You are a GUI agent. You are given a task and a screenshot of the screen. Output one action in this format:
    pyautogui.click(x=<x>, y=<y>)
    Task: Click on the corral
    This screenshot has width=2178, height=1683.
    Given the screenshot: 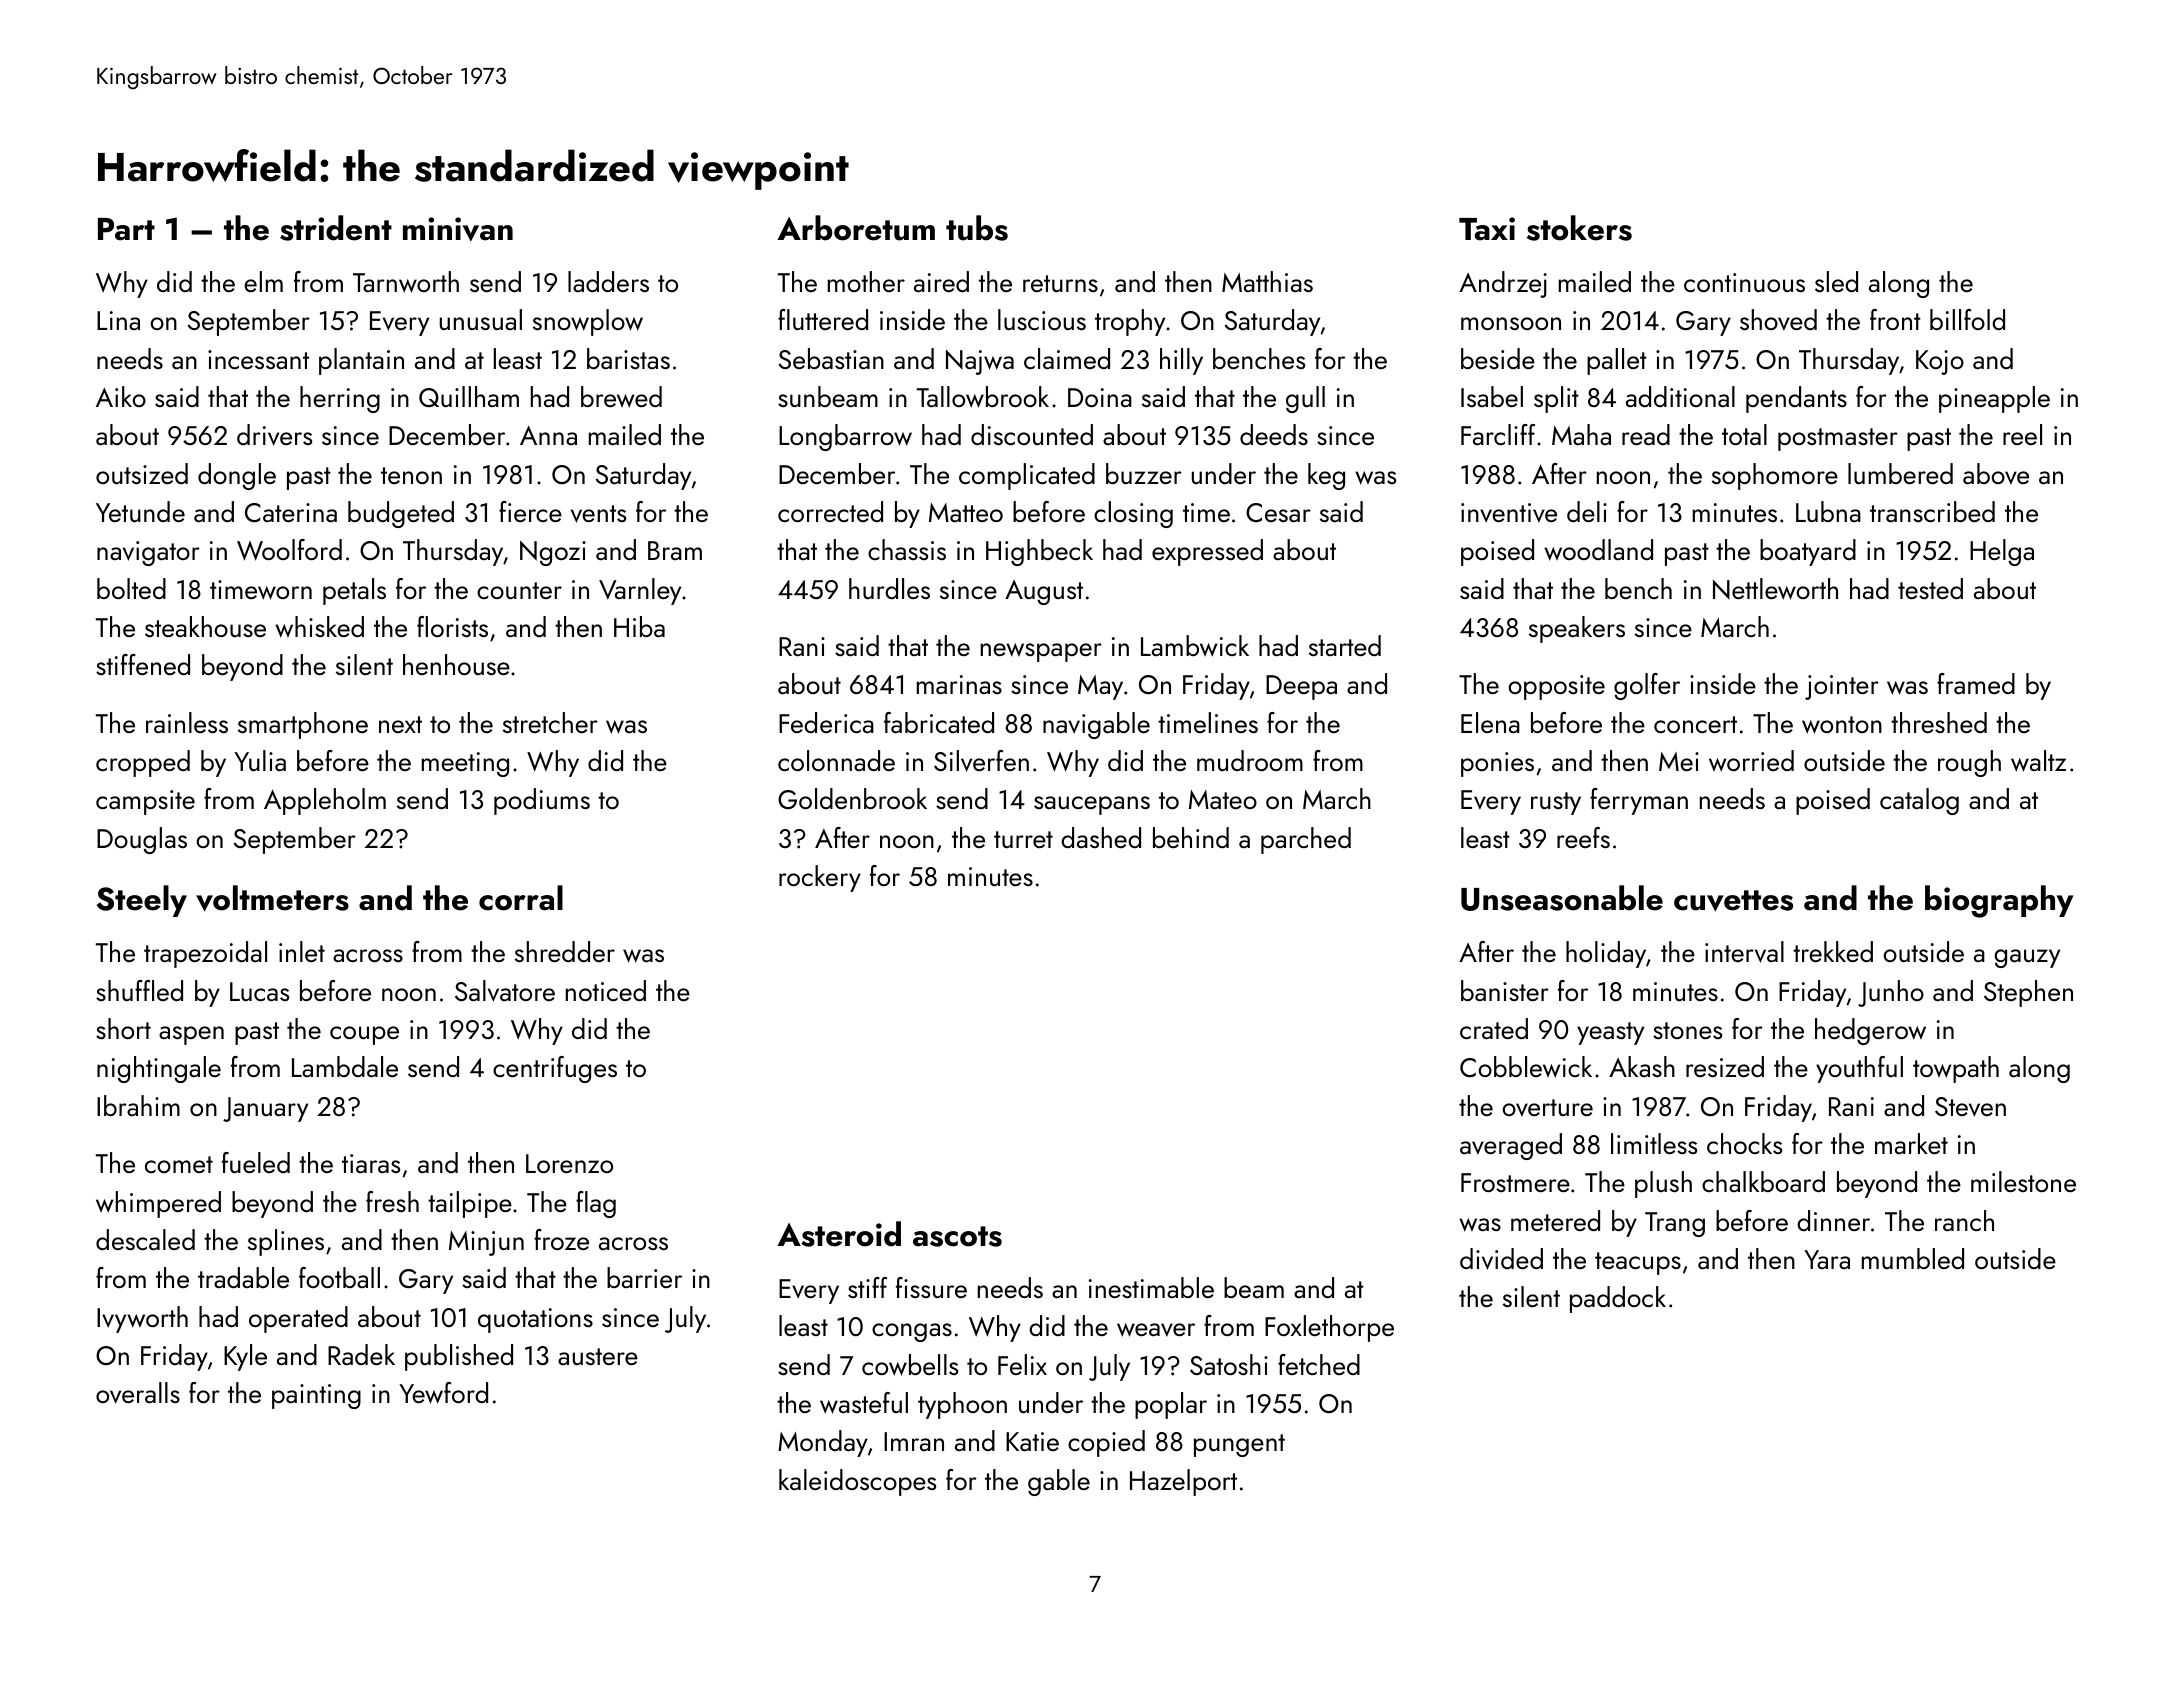 What is the action you would take?
    pyautogui.click(x=521, y=898)
